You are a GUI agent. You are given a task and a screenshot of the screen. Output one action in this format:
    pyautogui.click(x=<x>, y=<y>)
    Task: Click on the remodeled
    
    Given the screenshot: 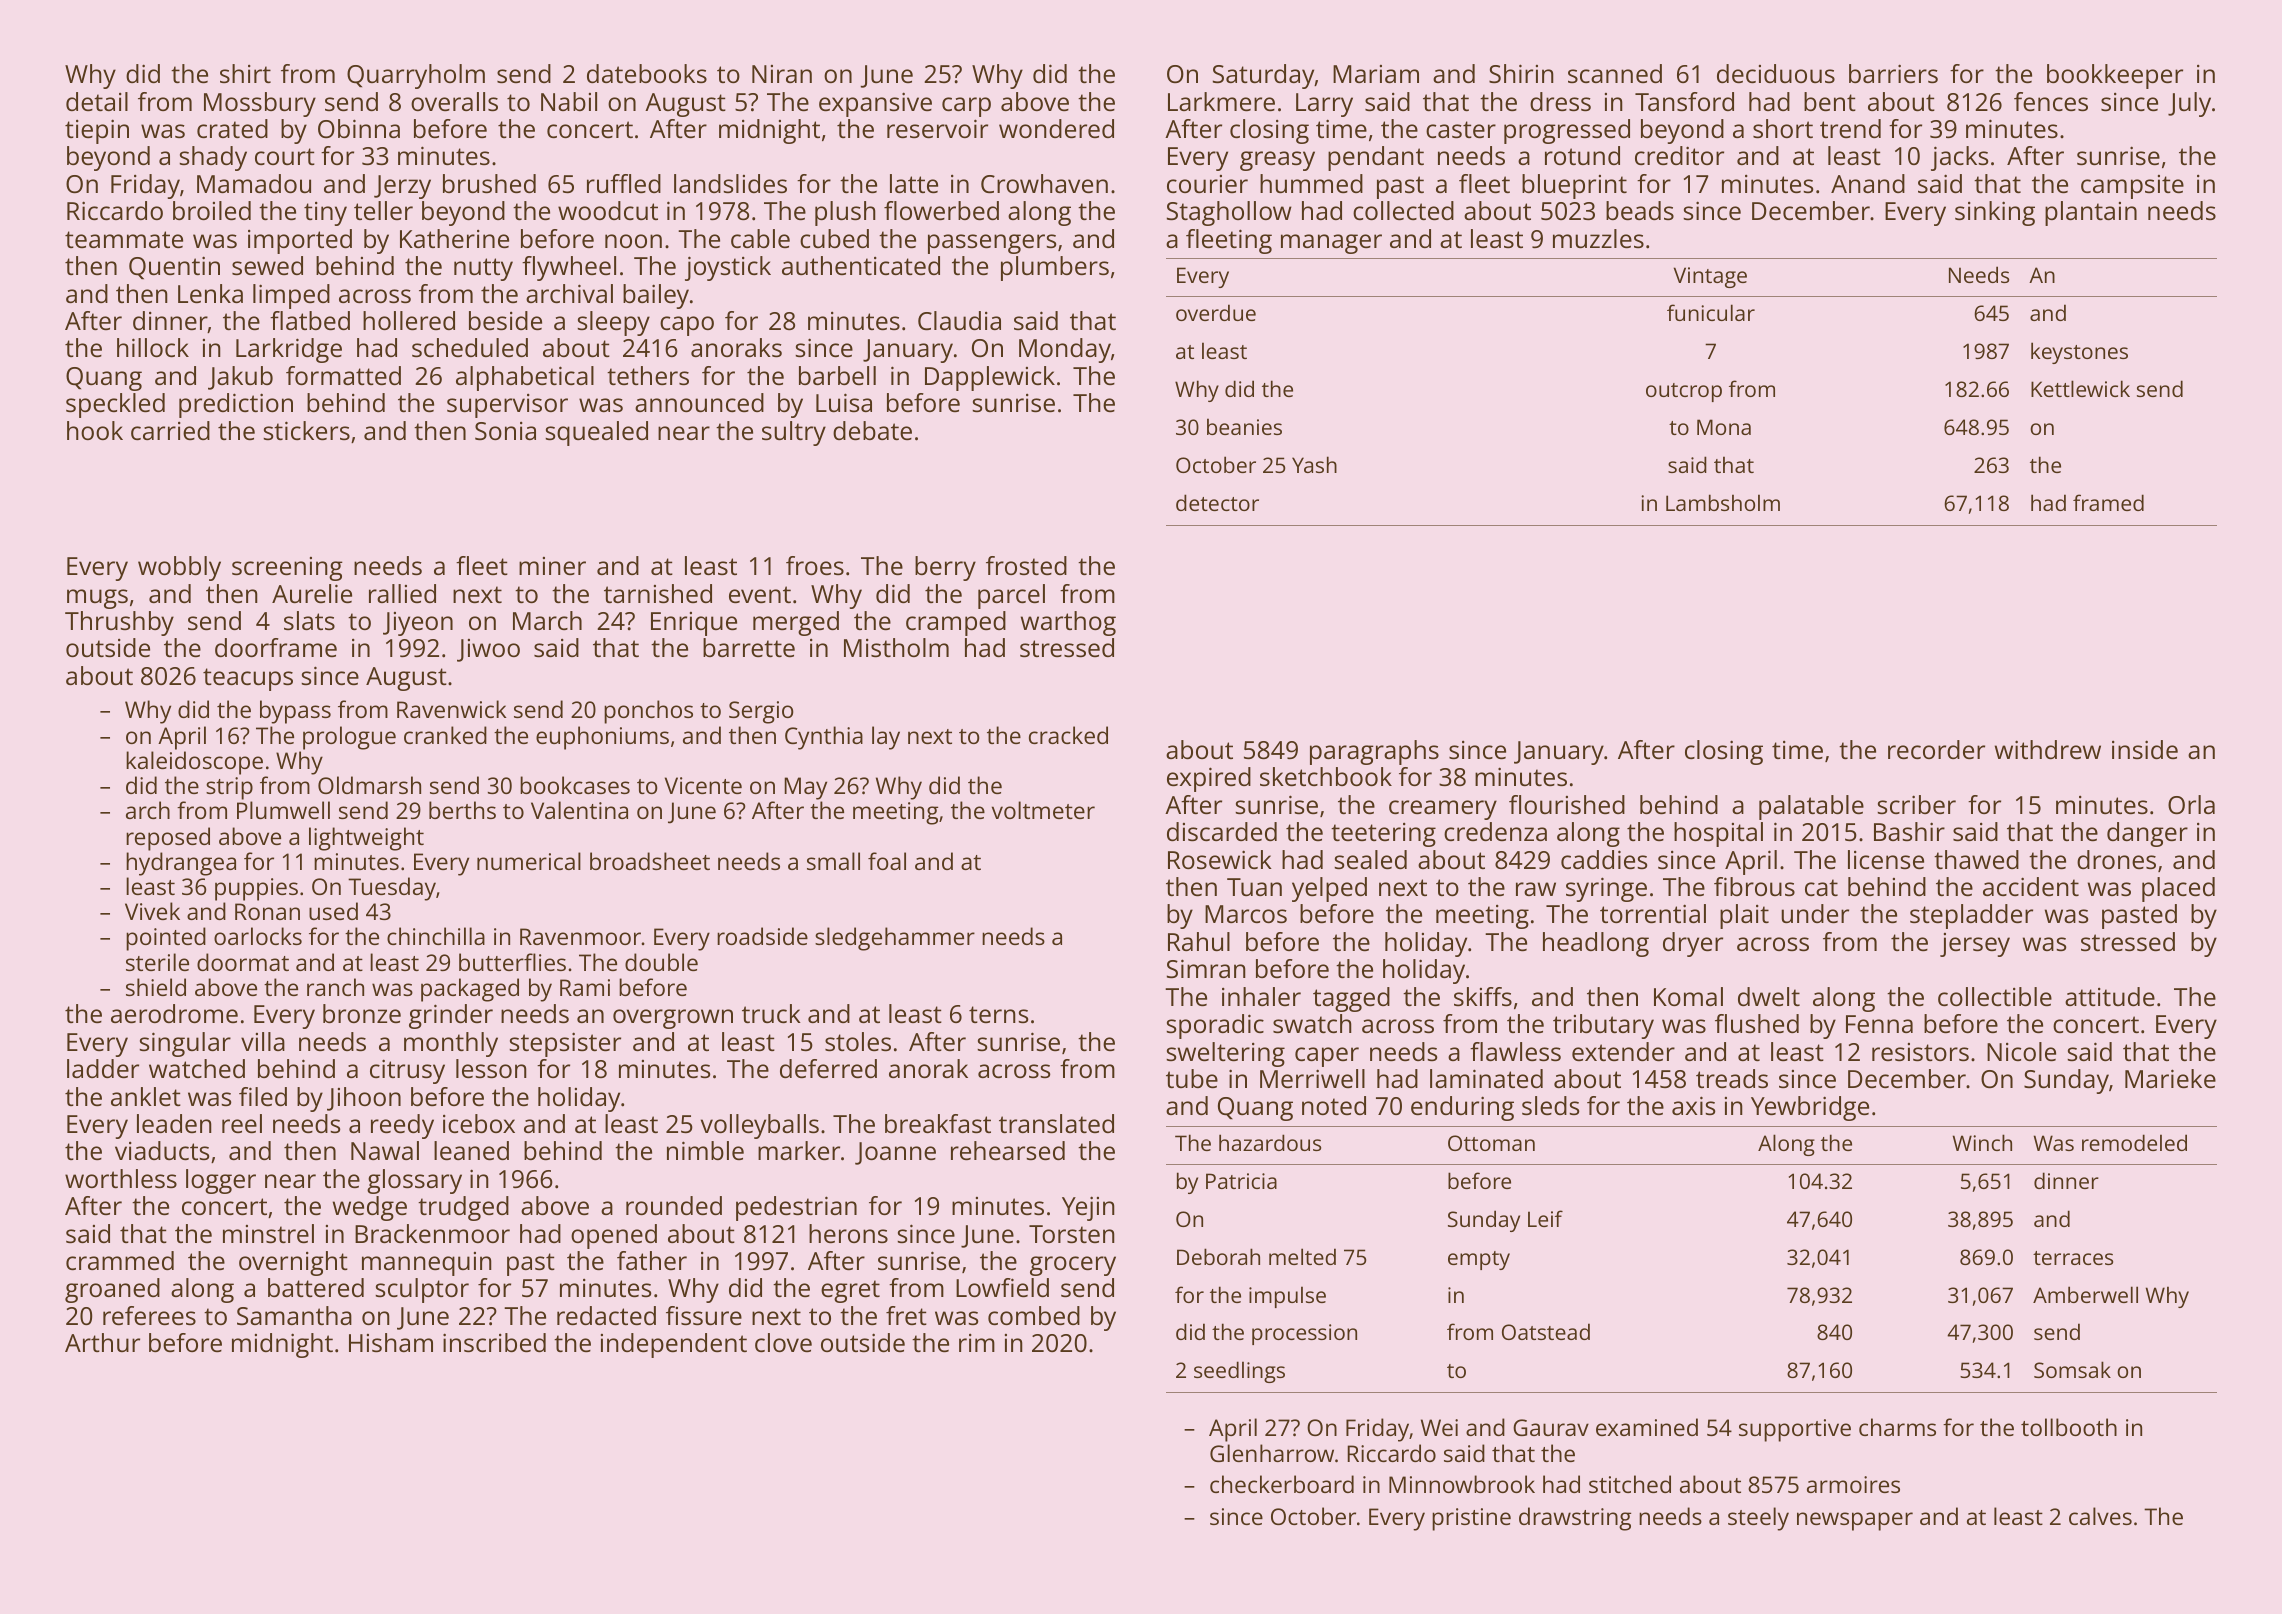 What is the action you would take?
    pyautogui.click(x=2134, y=1142)
